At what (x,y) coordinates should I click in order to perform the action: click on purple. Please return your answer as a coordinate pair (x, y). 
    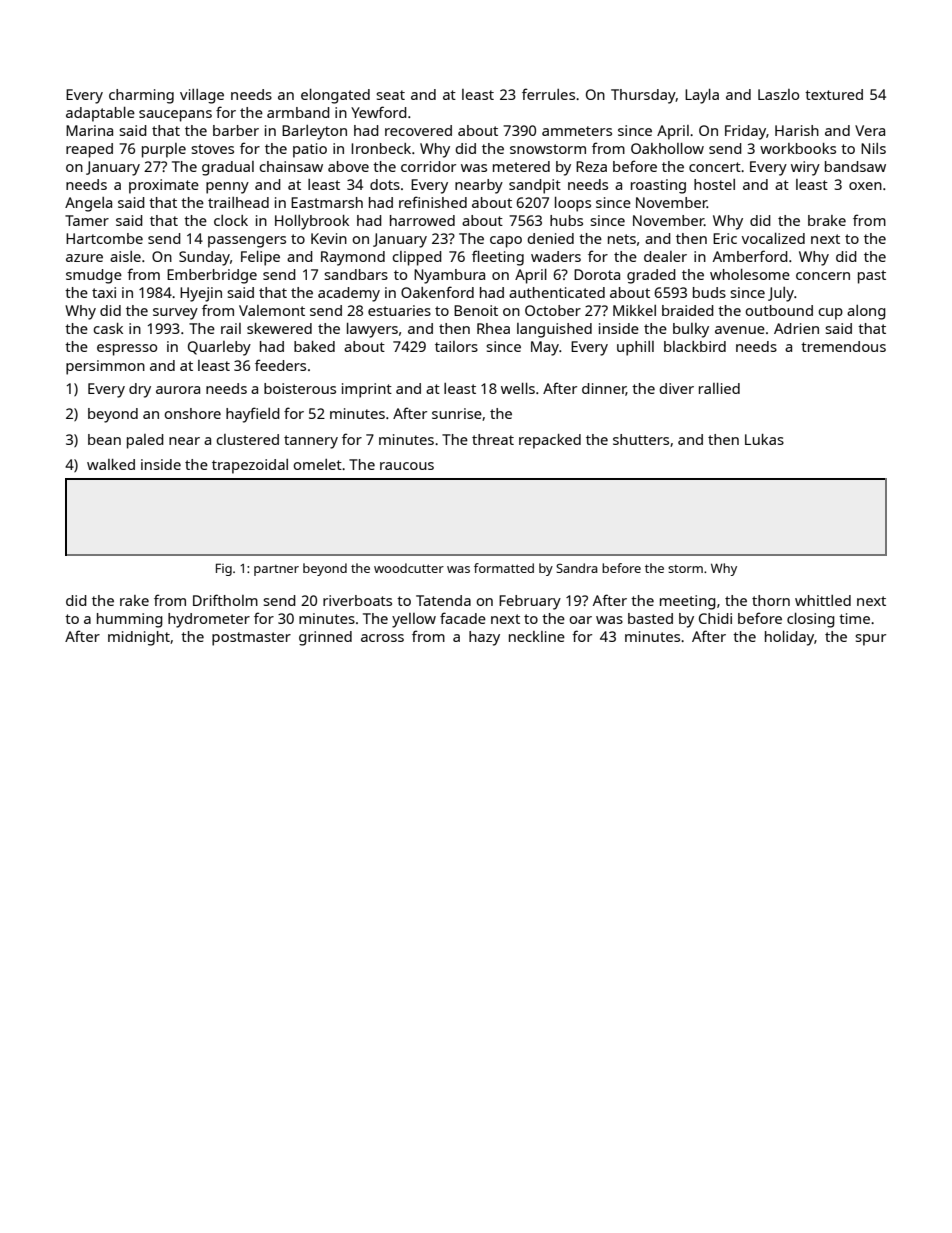
    Looking at the image, I should click on (164, 150).
